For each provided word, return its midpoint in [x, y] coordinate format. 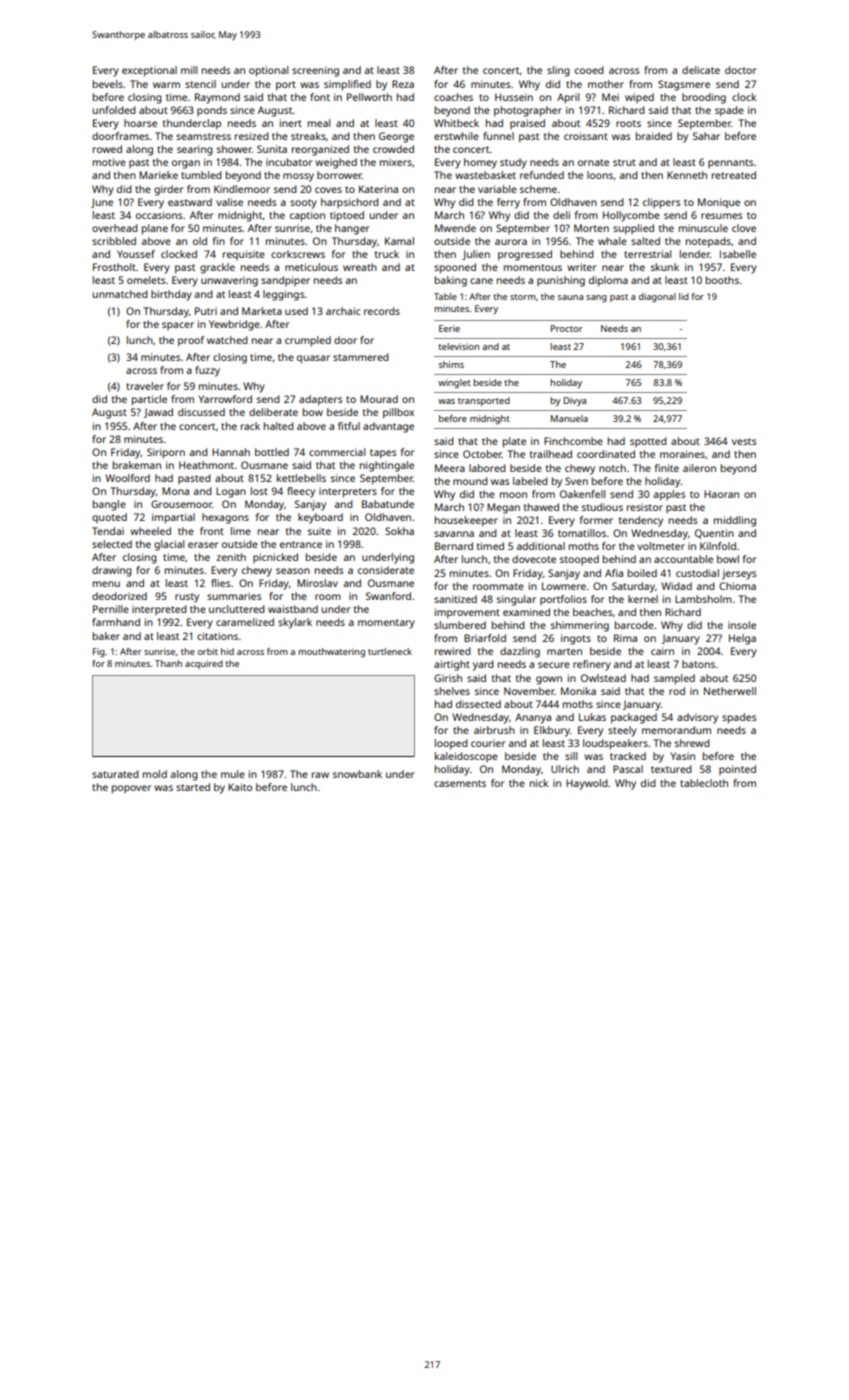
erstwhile [456, 136]
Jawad [158, 413]
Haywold [587, 784]
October [482, 454]
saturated [115, 774]
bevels [108, 84]
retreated [734, 175]
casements [460, 783]
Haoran [721, 494]
